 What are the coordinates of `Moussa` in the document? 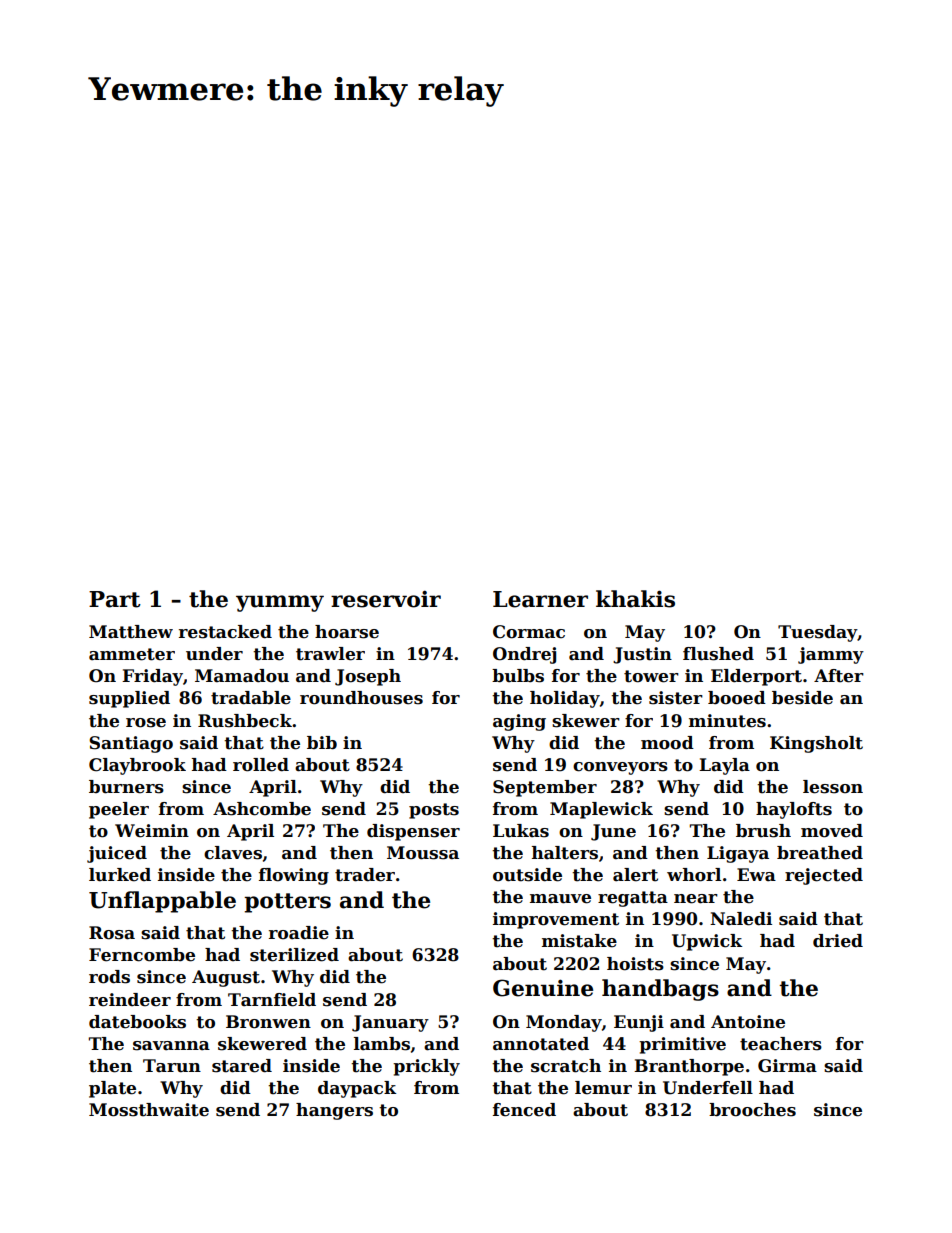 It's located at (423, 853).
